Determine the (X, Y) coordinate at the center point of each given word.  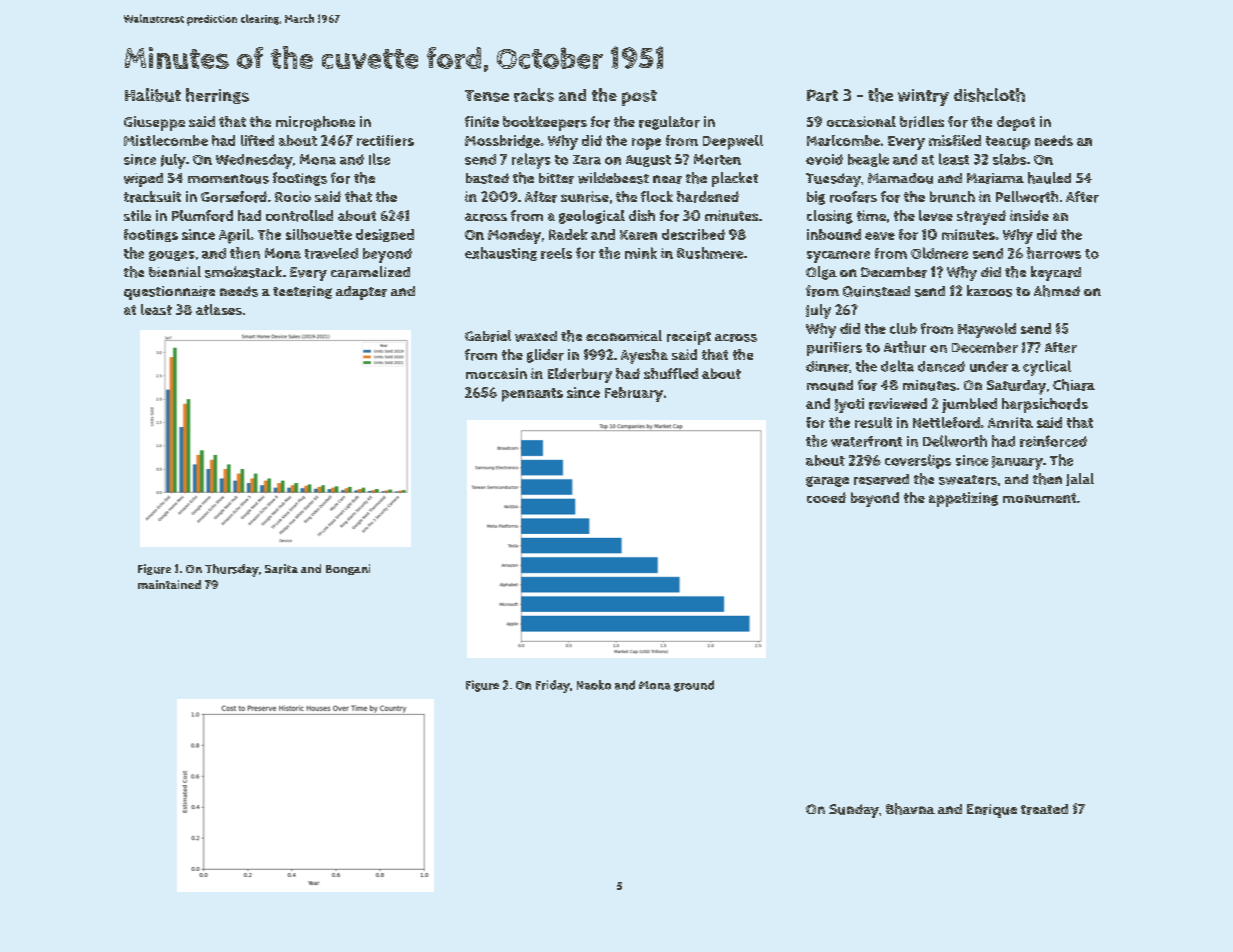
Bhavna (910, 809)
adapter (361, 293)
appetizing (963, 499)
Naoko (594, 685)
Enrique (992, 811)
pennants (532, 395)
